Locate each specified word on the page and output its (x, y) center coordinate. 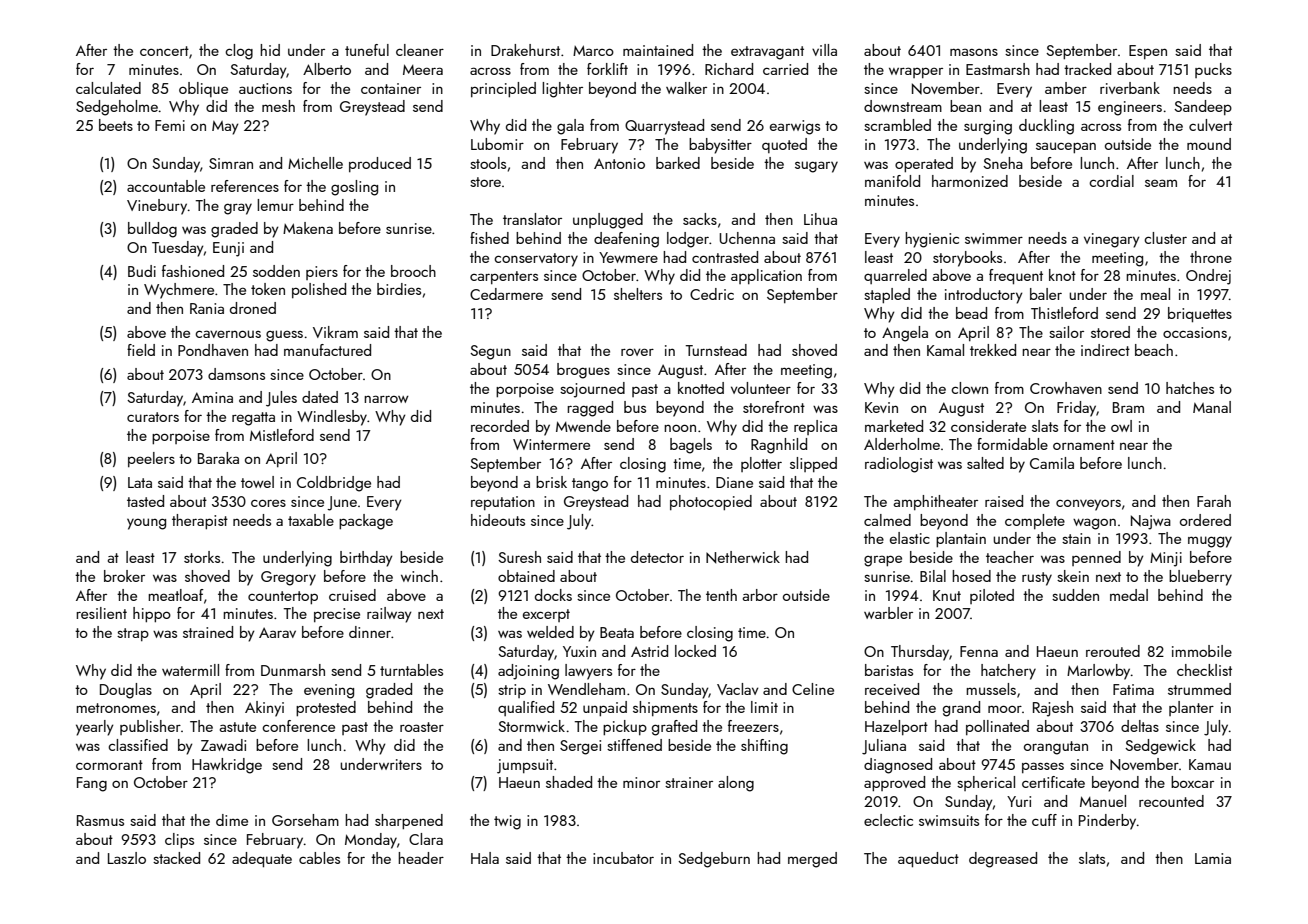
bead (971, 313)
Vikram (335, 332)
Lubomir (497, 144)
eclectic (888, 820)
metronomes (116, 708)
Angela (905, 334)
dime (232, 820)
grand (961, 709)
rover (637, 352)
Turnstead (716, 350)
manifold (892, 181)
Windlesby (332, 418)
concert (164, 51)
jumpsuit (525, 766)
